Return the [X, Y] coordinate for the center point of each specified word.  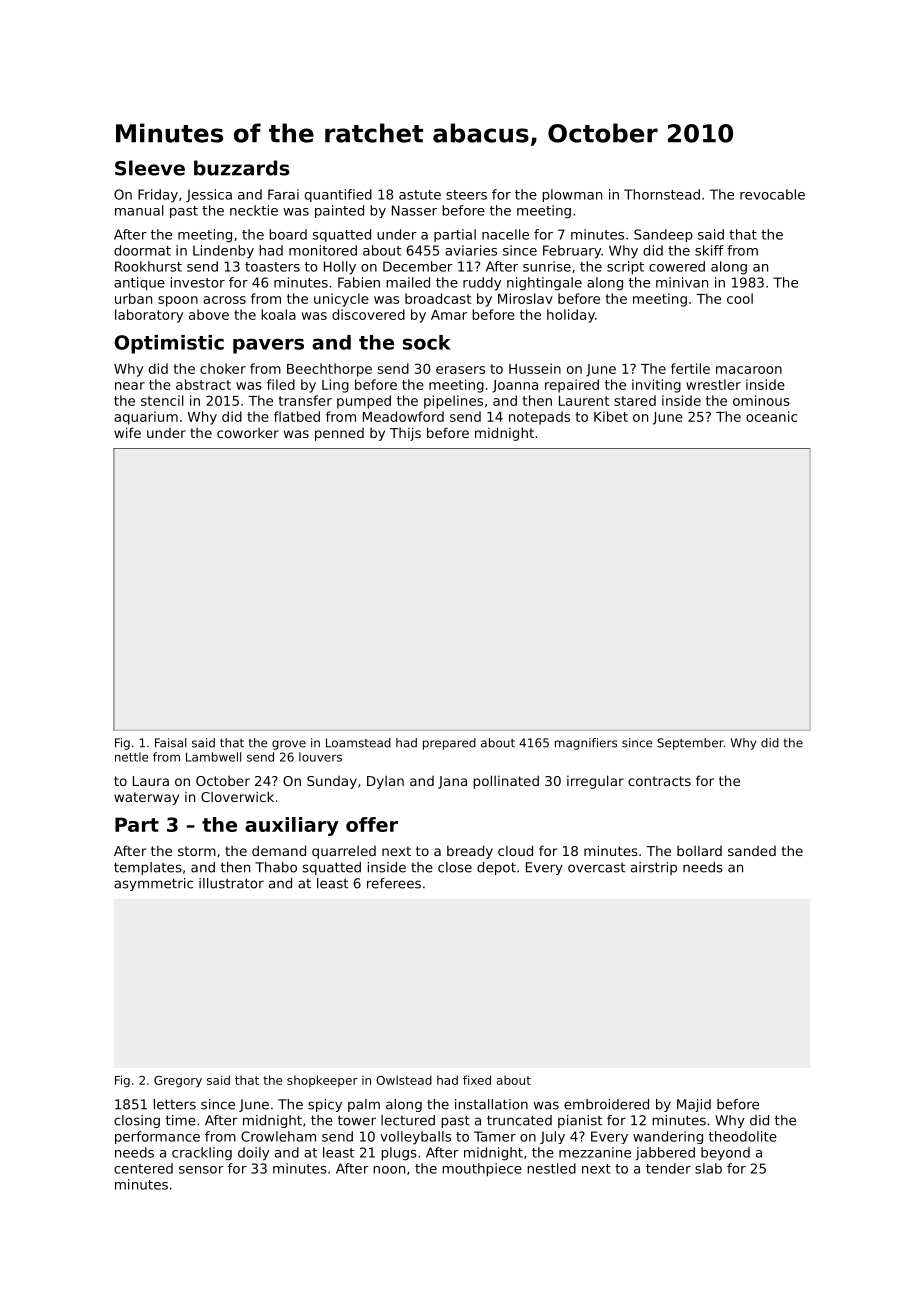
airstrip [654, 868]
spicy [325, 1105]
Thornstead [662, 194]
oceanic [771, 416]
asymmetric [153, 884]
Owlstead [404, 1080]
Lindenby [223, 252]
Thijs [405, 434]
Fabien [359, 282]
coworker [248, 433]
